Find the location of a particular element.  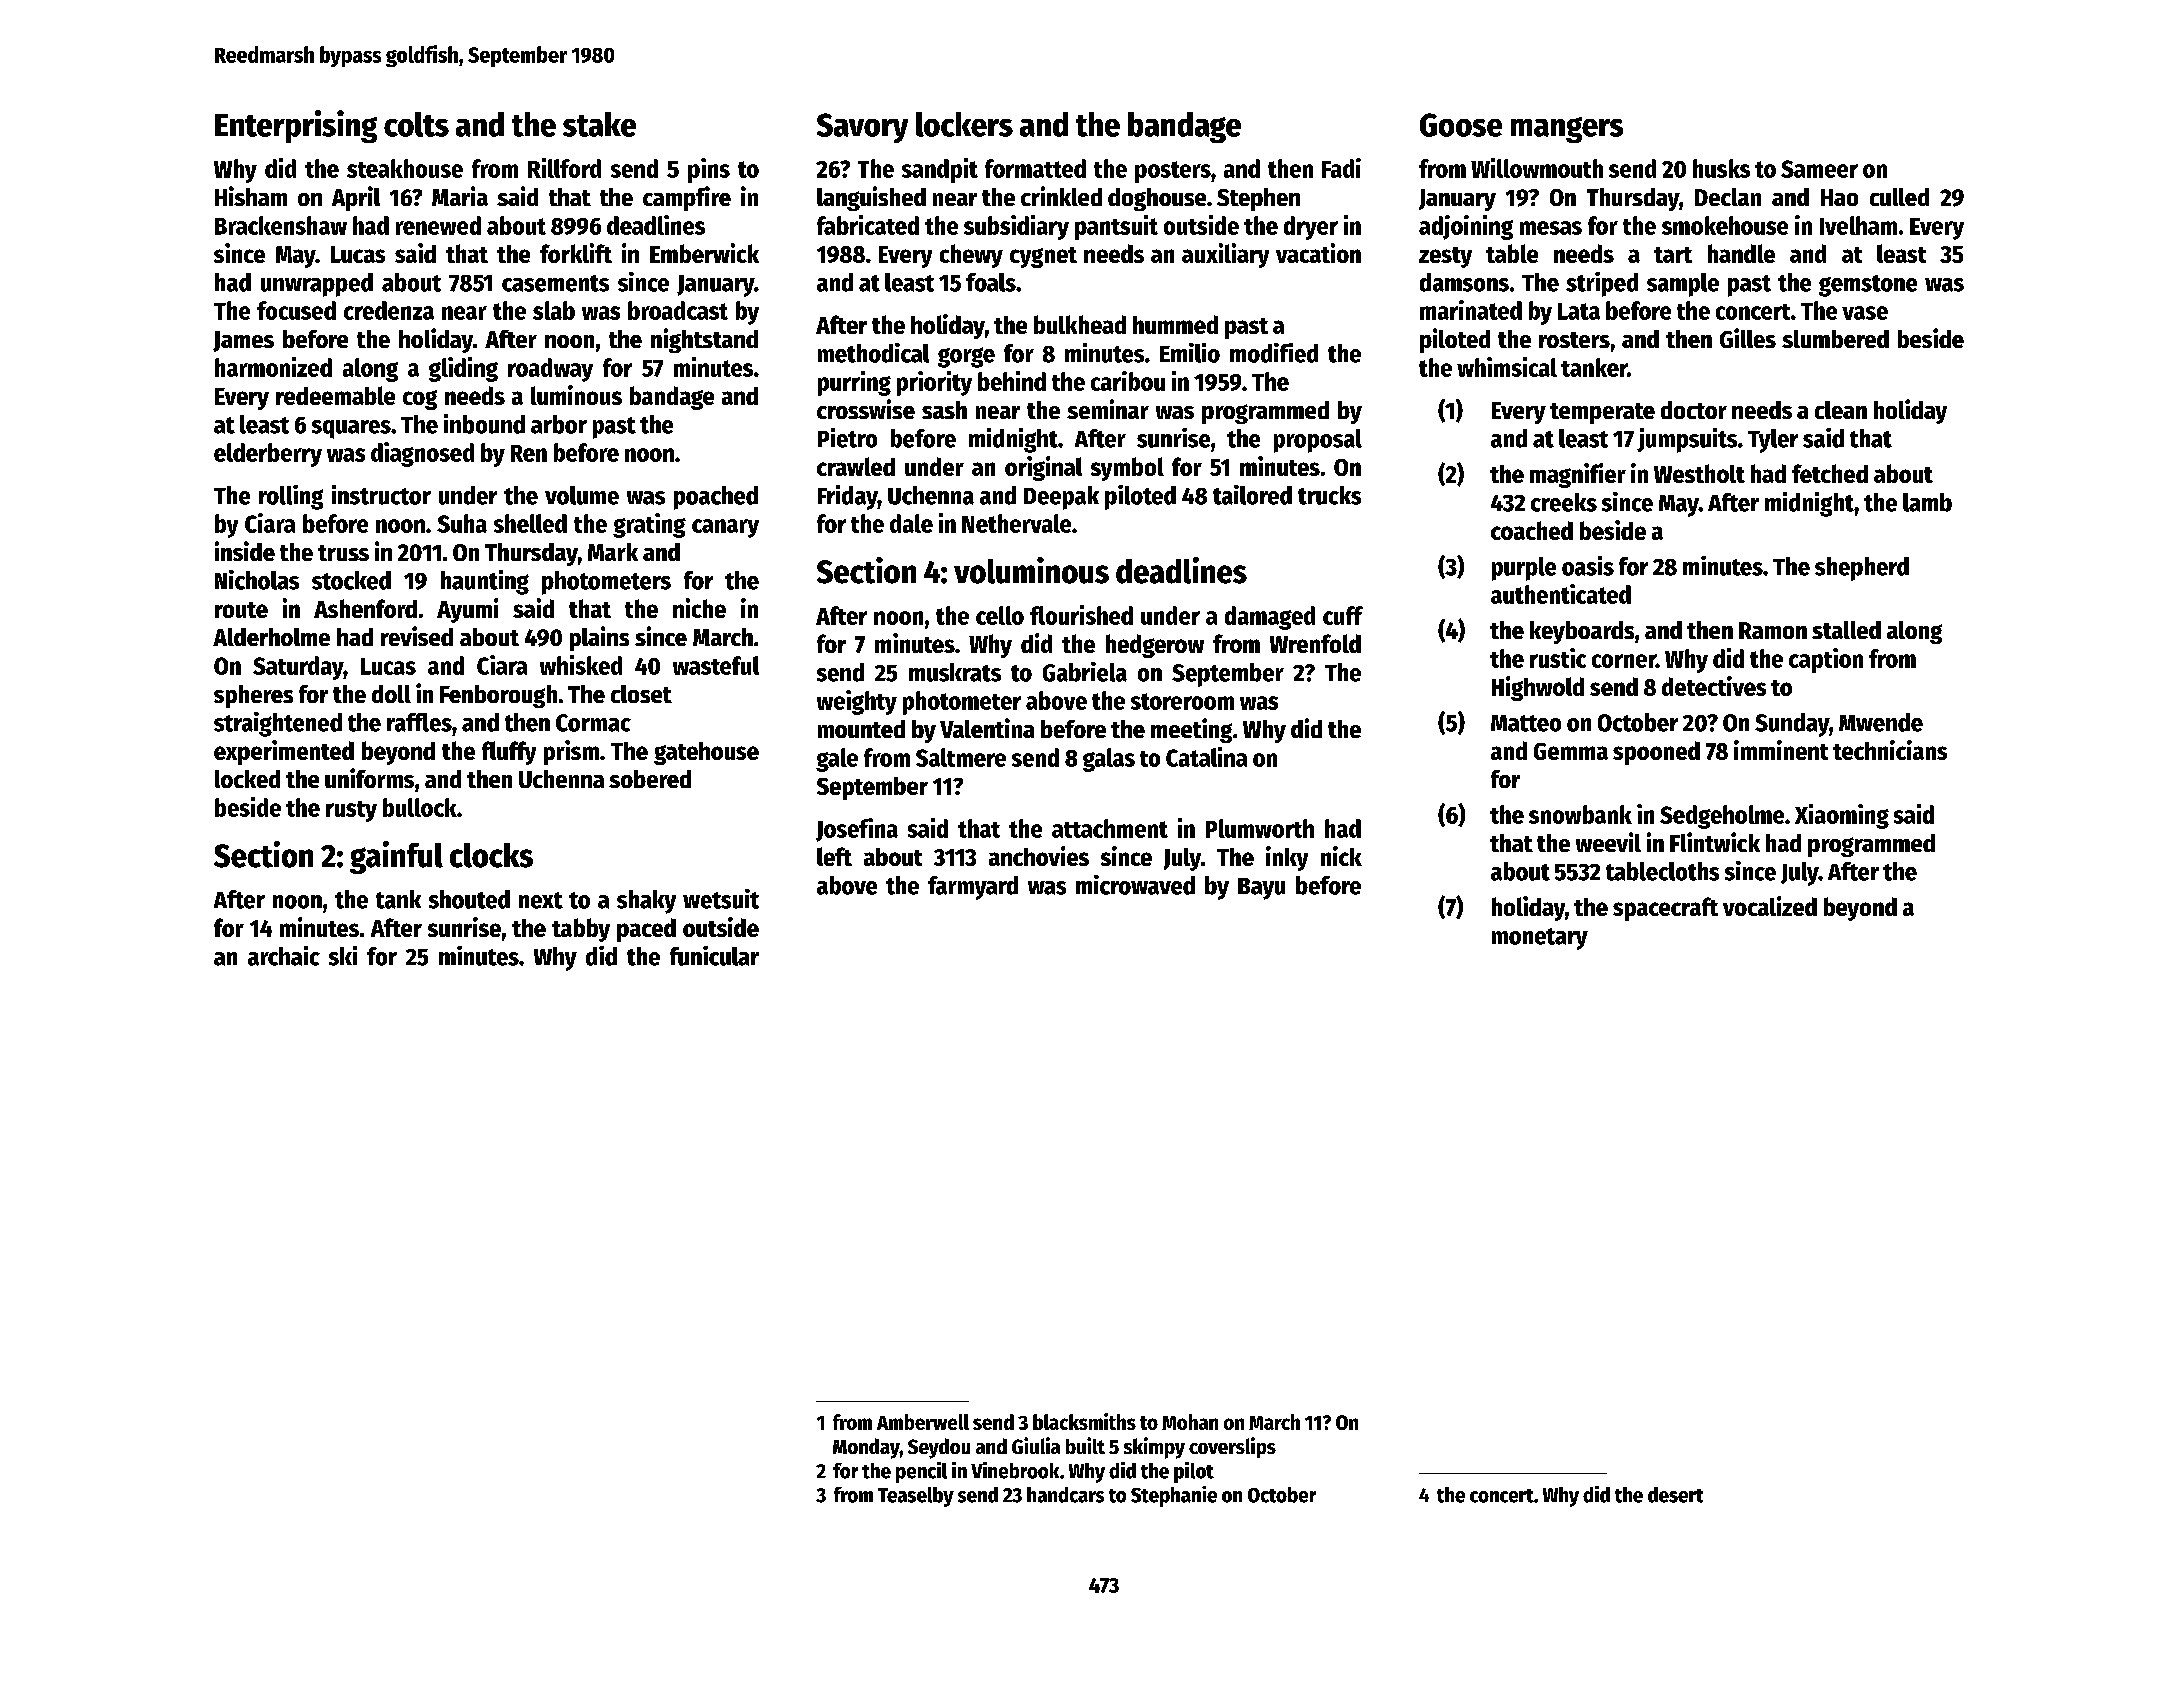

vase is located at coordinates (1865, 313).
